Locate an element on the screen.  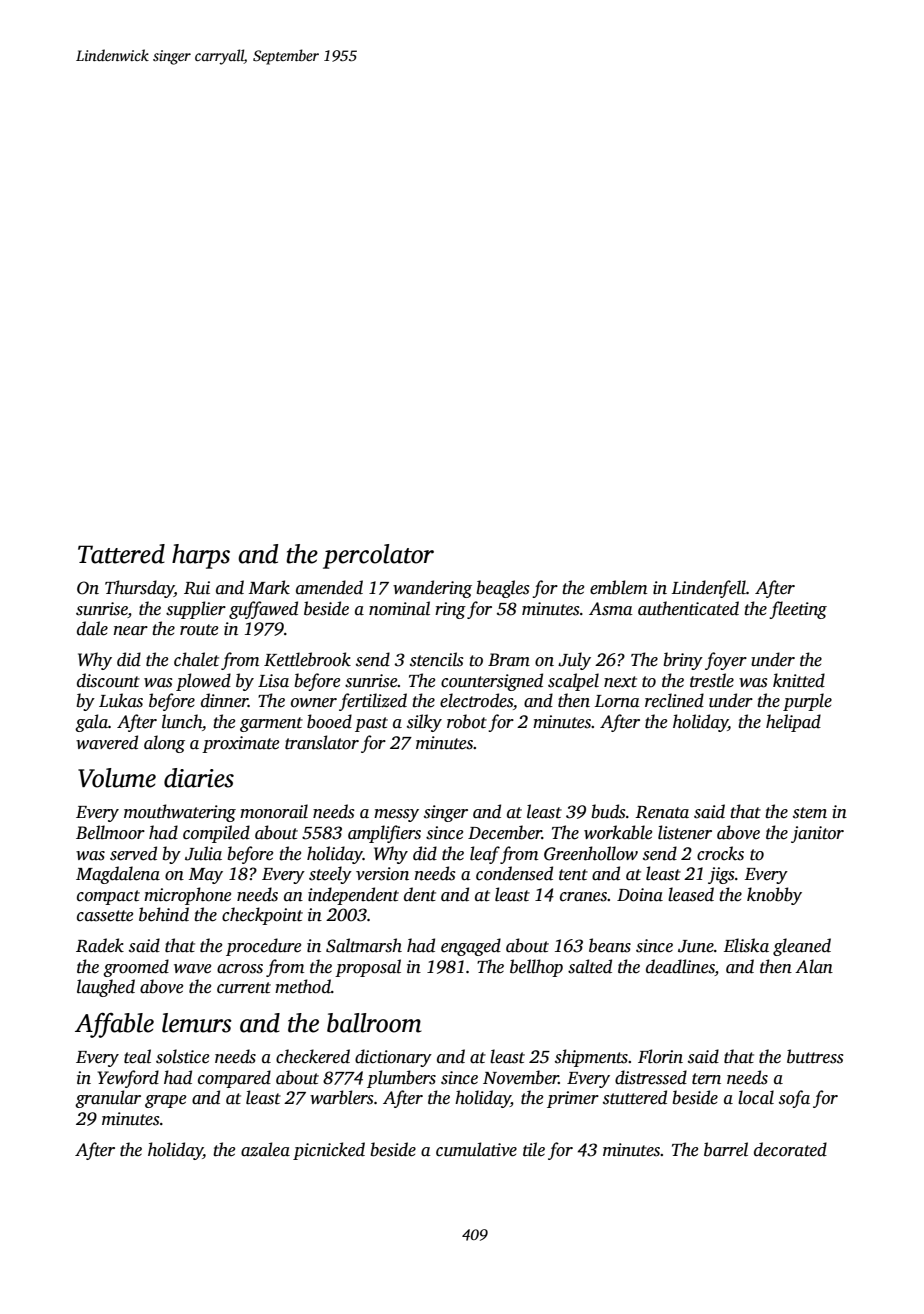
harps is located at coordinates (201, 556).
